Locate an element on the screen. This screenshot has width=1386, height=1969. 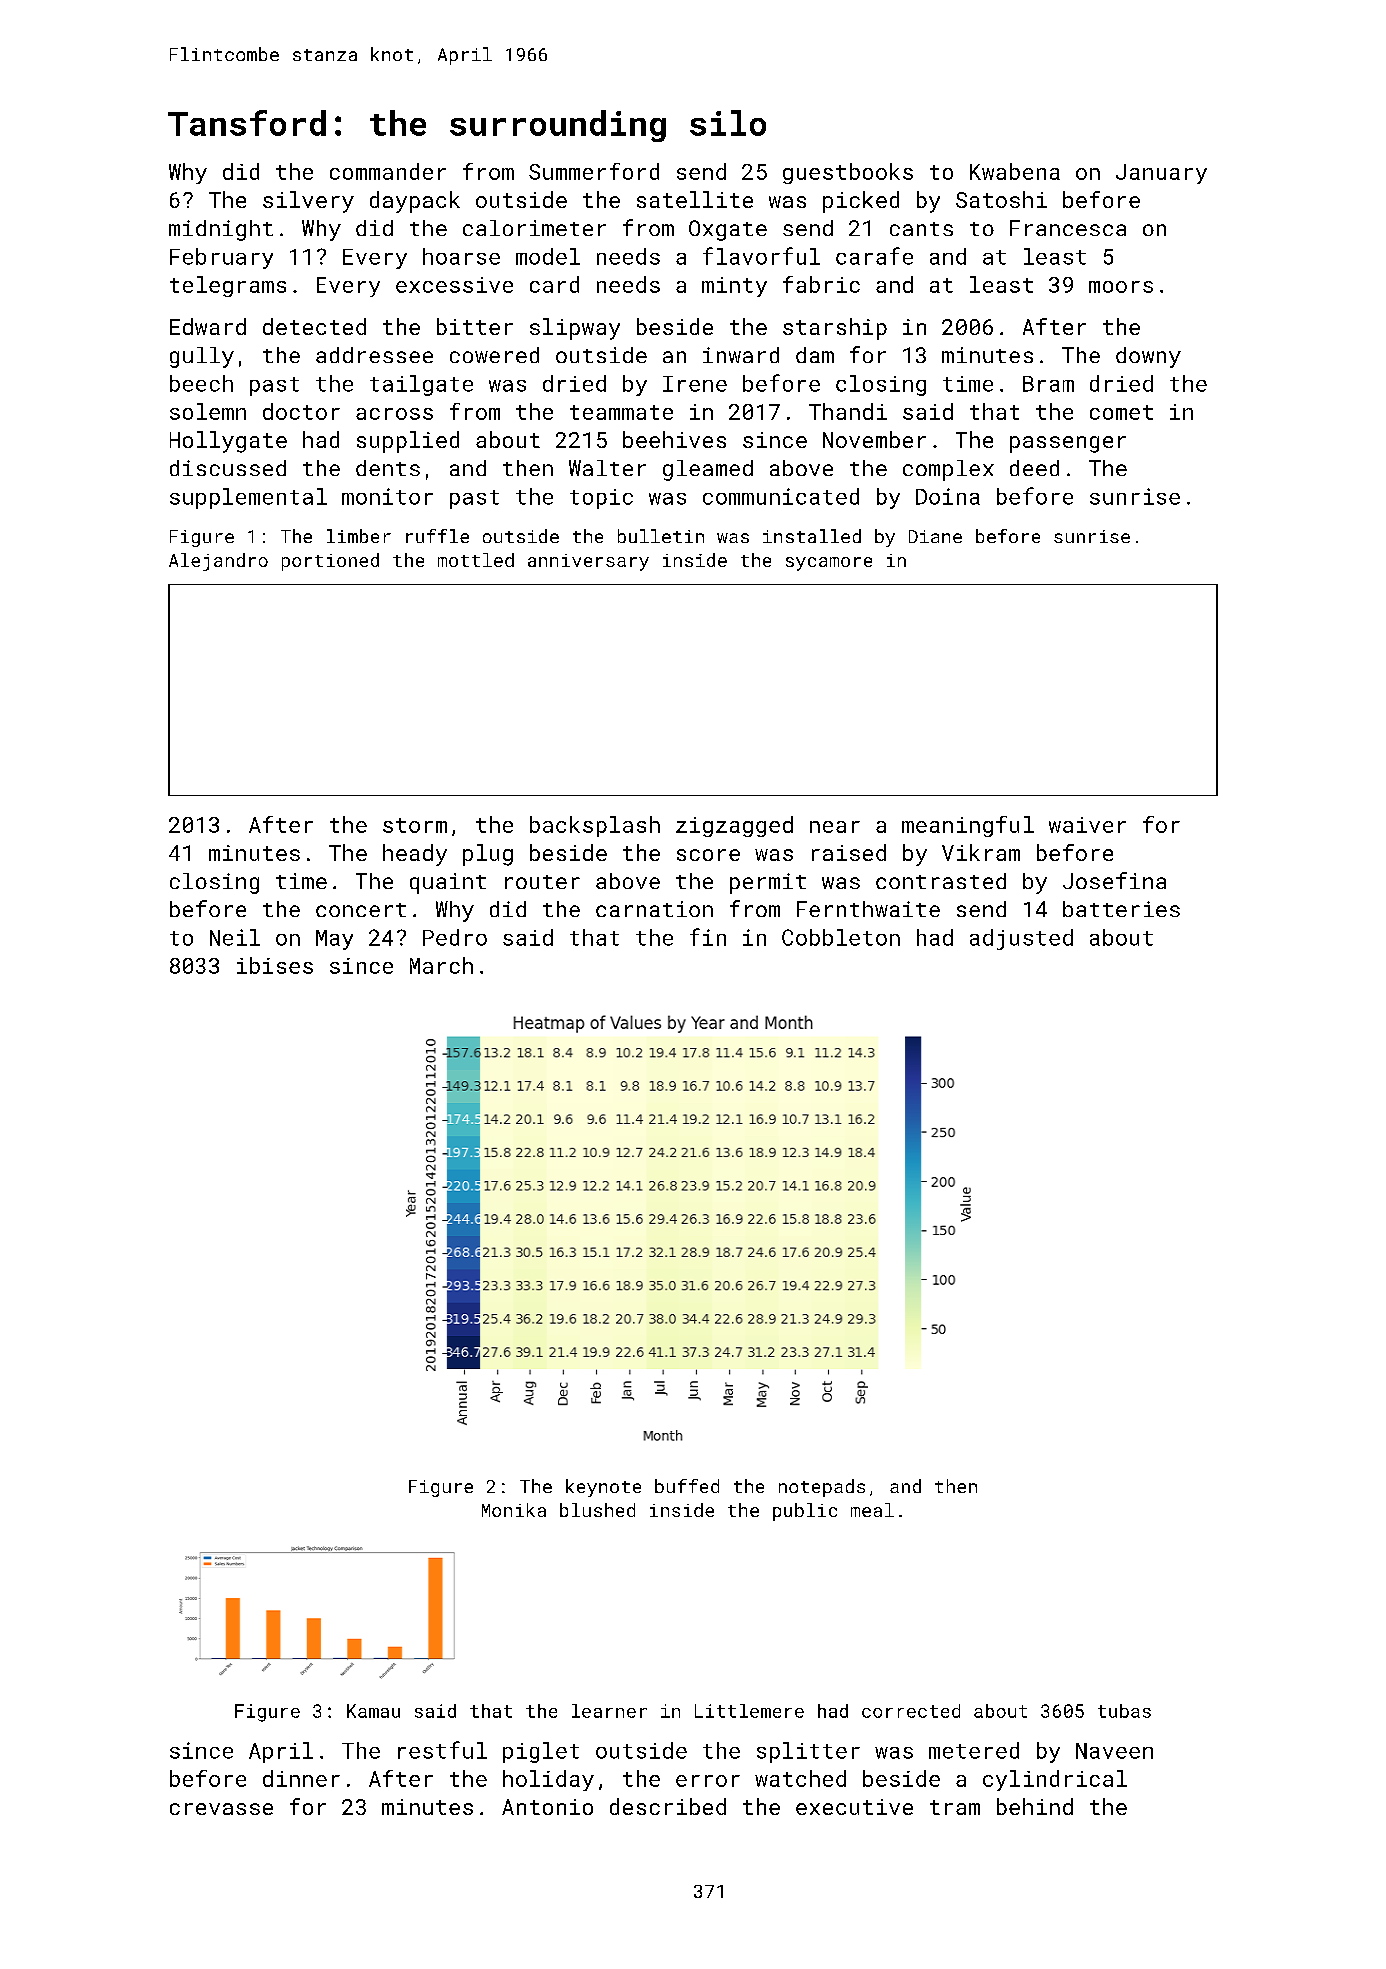
Antonio is located at coordinates (547, 1807).
